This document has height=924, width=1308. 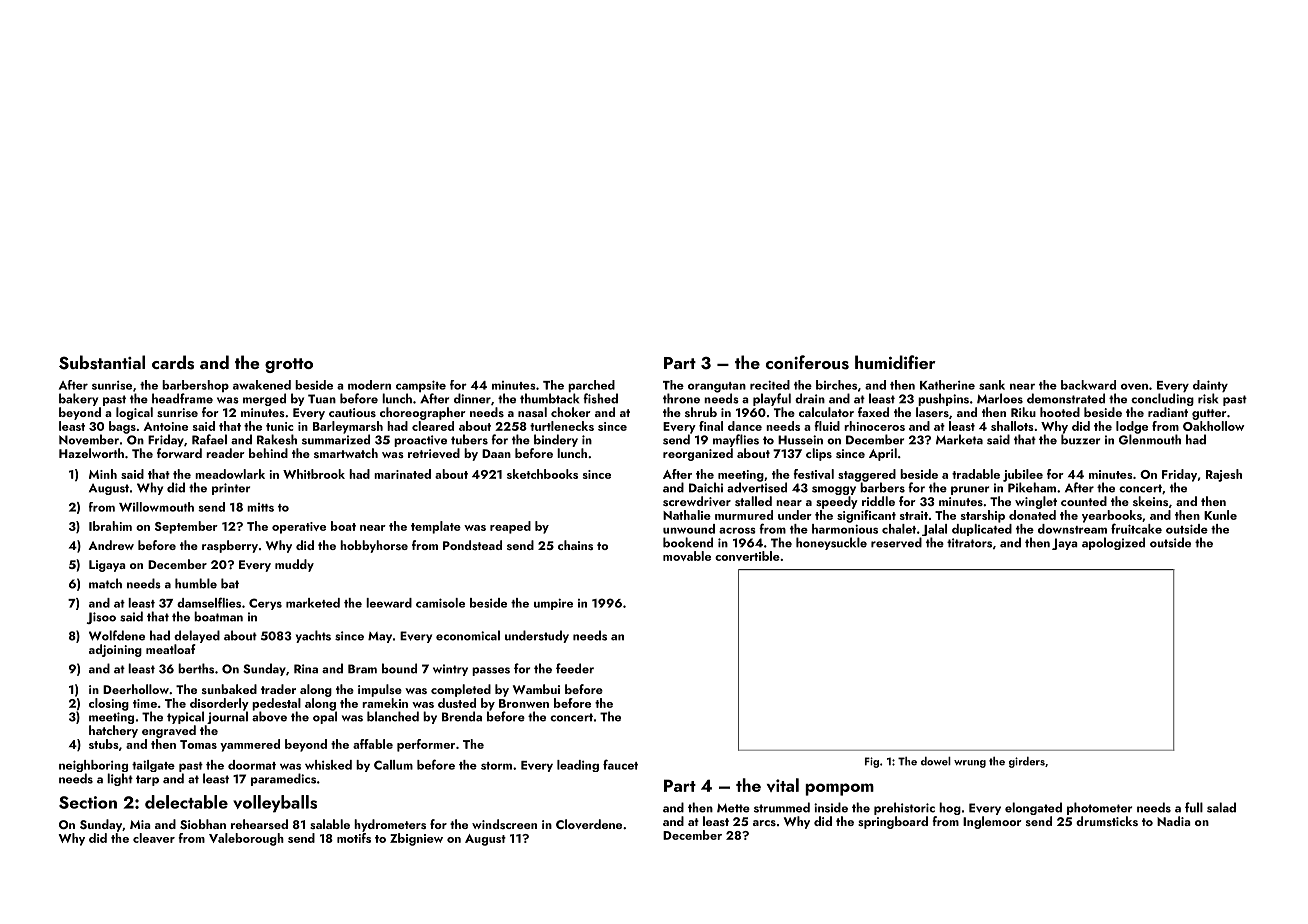 I want to click on pedestal, so click(x=276, y=704).
